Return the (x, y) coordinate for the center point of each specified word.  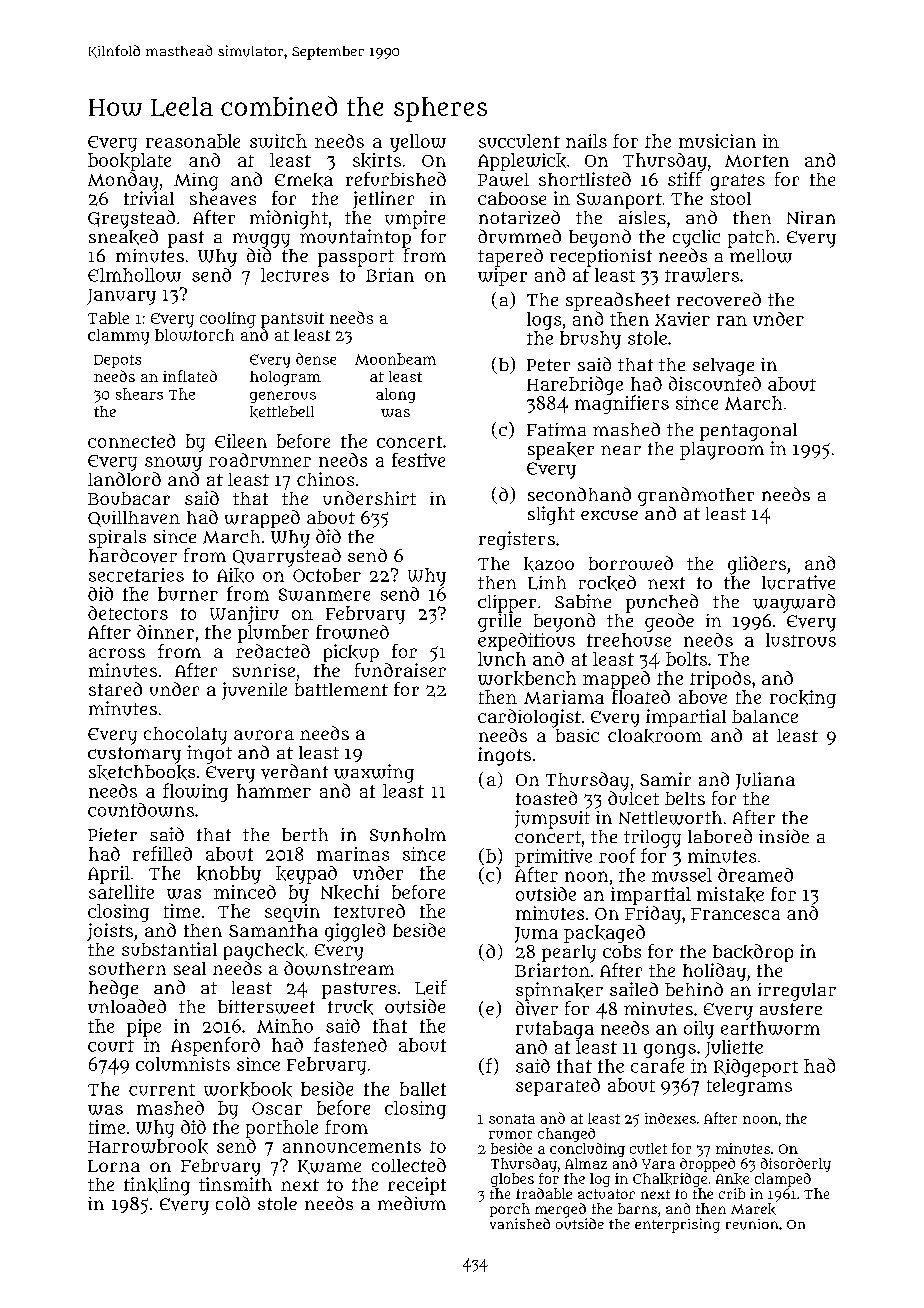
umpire (415, 219)
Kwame (329, 1167)
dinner (165, 632)
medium (412, 1203)
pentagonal (748, 432)
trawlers (702, 275)
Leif (431, 987)
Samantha (273, 930)
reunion (752, 1224)
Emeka (304, 180)
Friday (653, 915)
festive (418, 460)
